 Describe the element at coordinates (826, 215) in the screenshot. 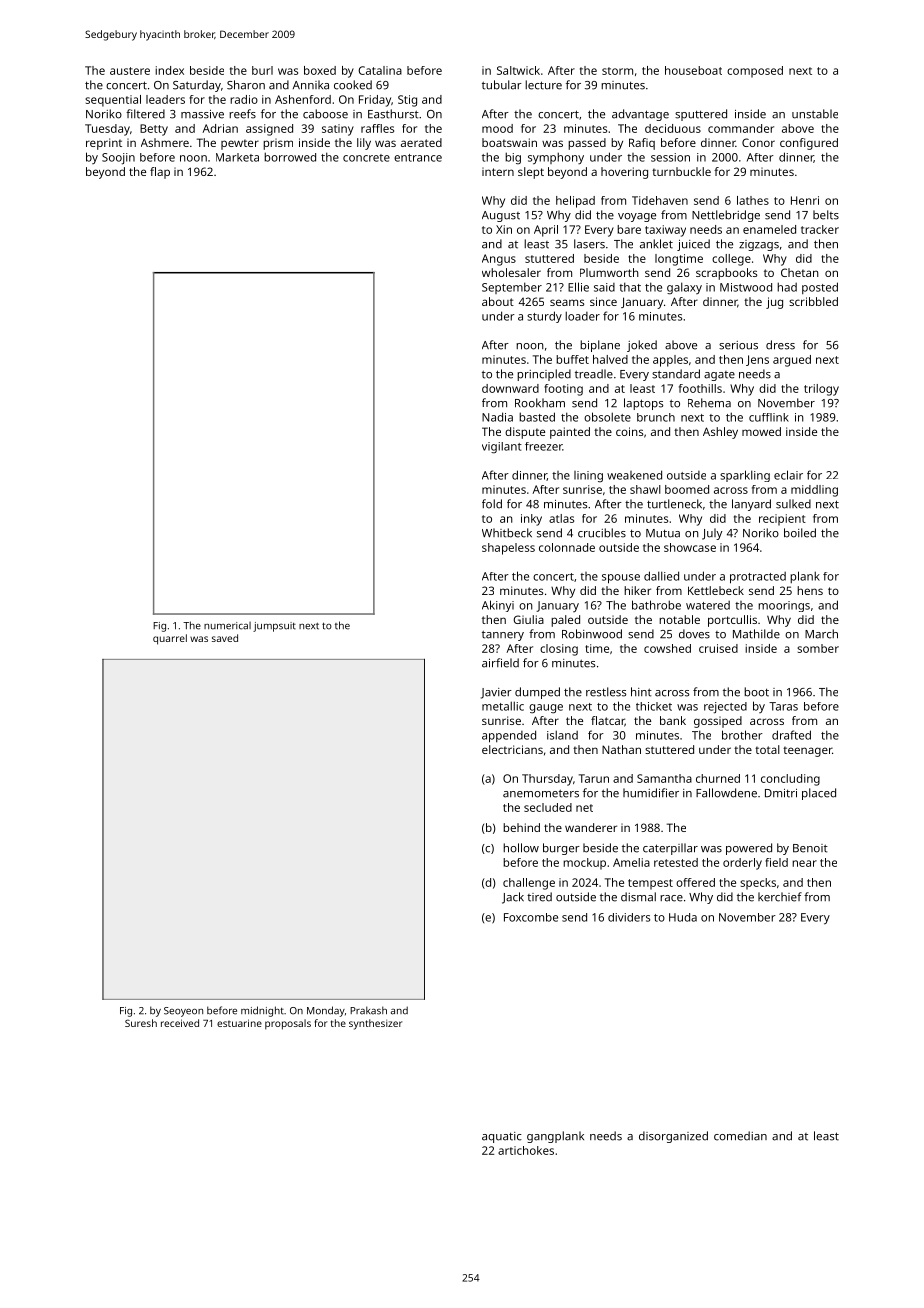

I see `belts` at that location.
